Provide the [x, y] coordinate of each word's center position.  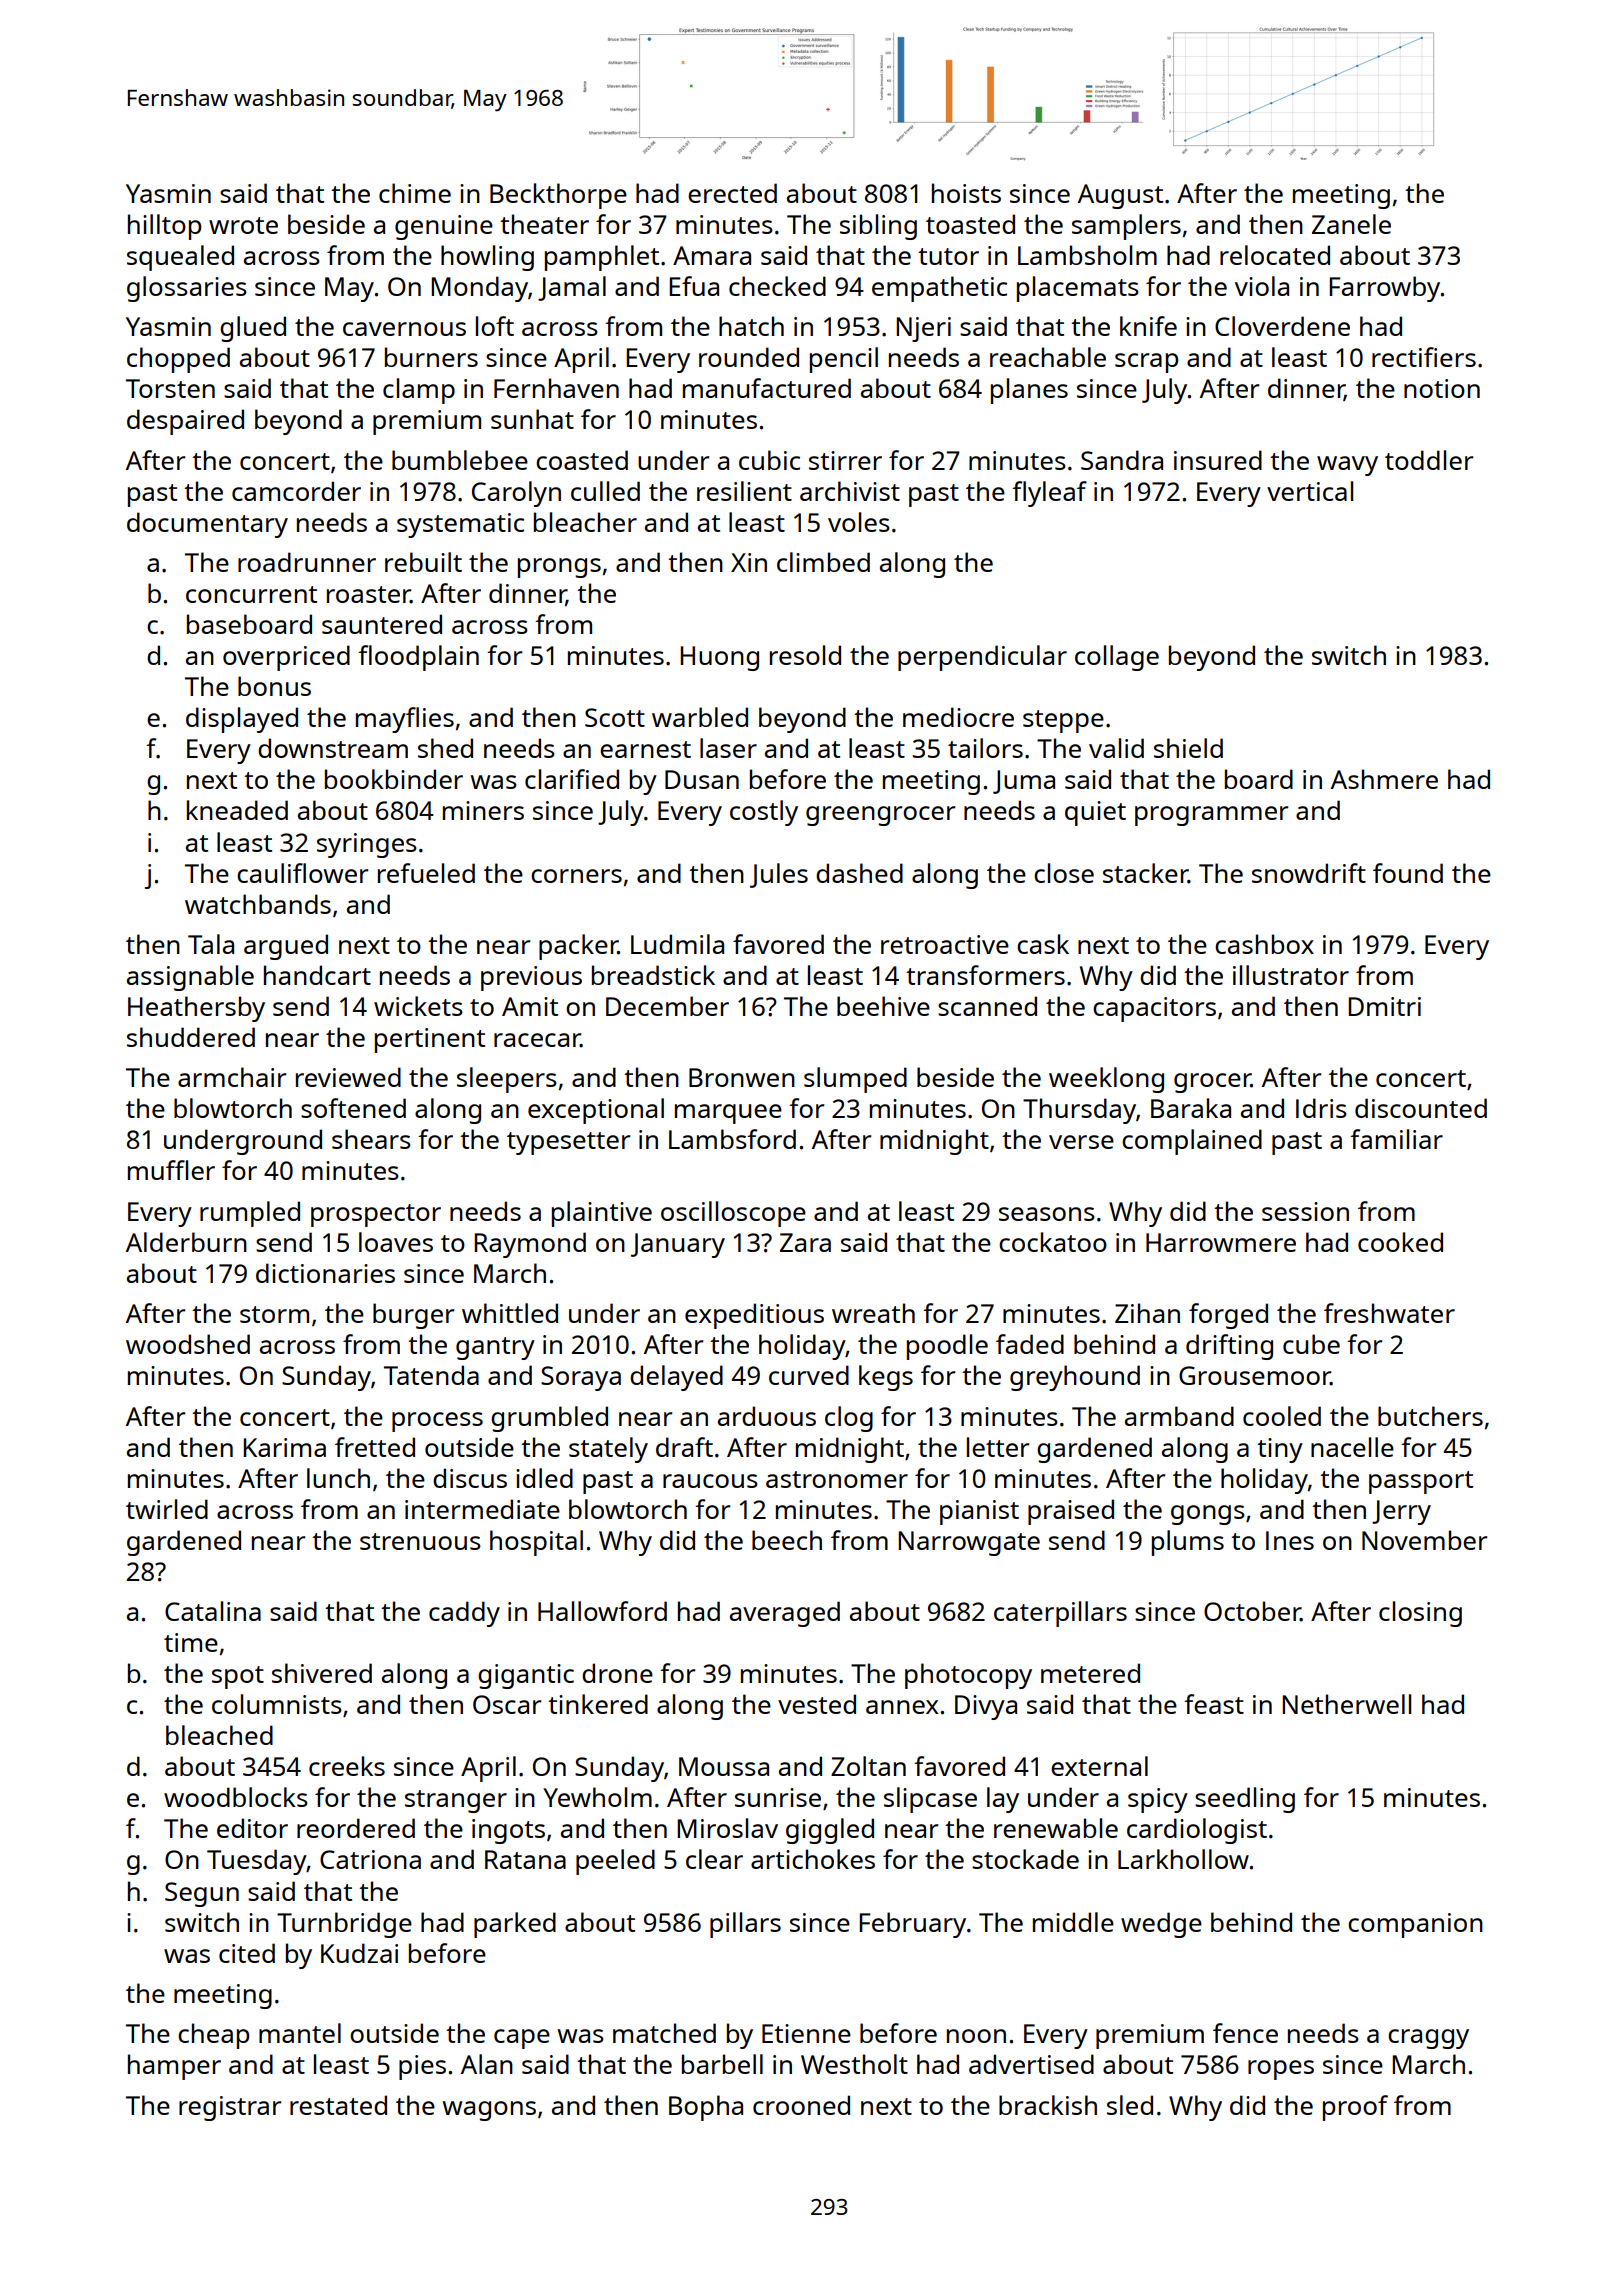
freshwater [1389, 1313]
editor [252, 1828]
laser [728, 748]
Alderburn [186, 1242]
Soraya [581, 1378]
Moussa [724, 1766]
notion [1442, 388]
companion [1415, 1925]
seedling [1245, 1800]
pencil [844, 360]
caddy [464, 1614]
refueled [426, 873]
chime [415, 193]
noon [976, 2036]
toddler [1429, 460]
